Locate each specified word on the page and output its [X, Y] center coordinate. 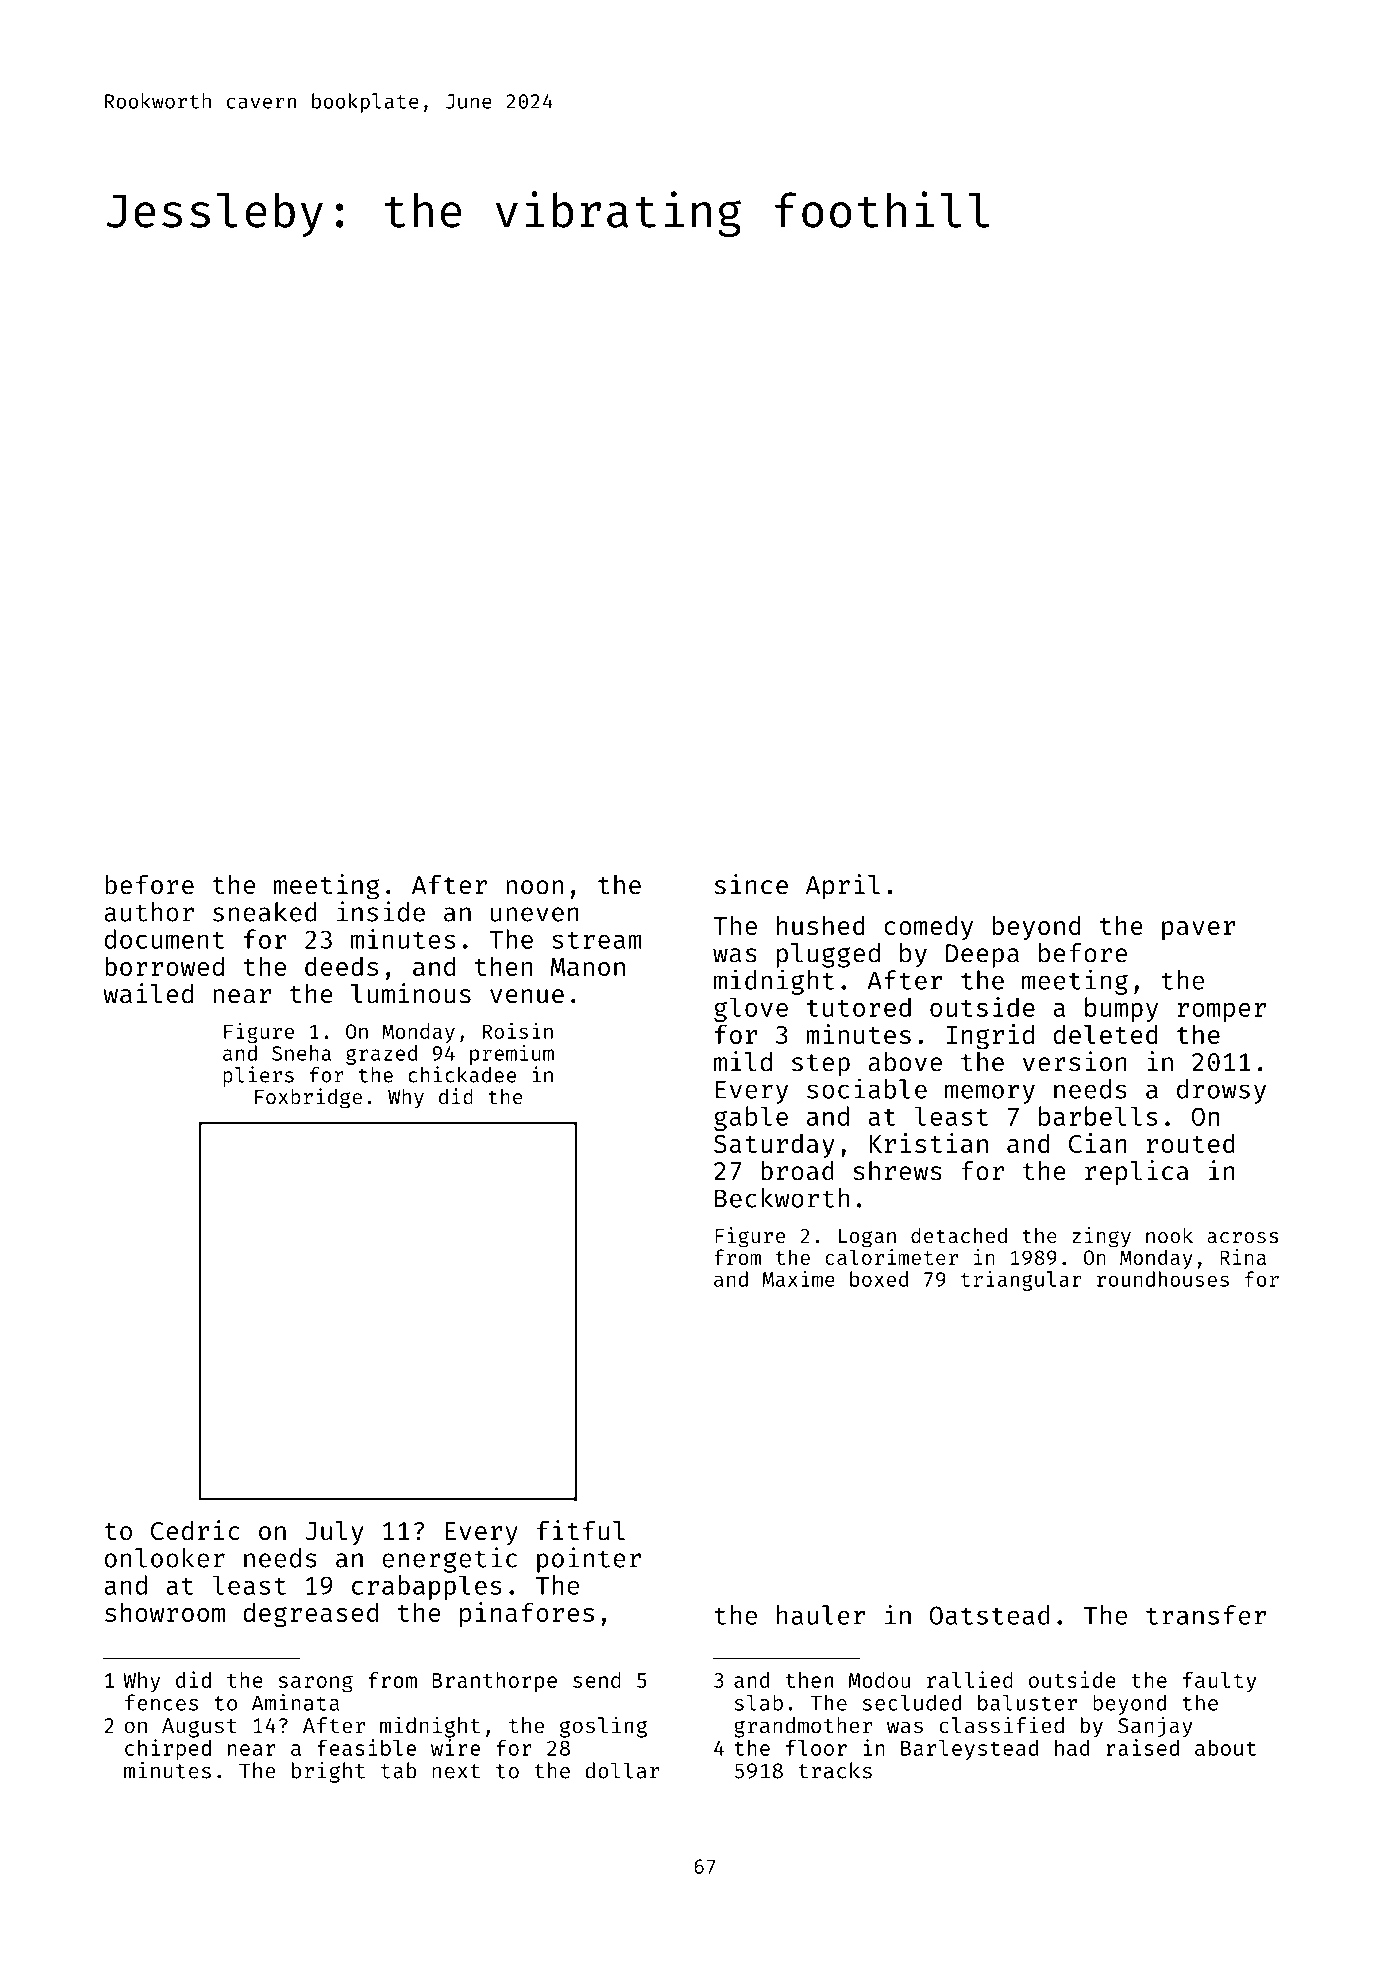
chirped [168, 1749]
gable [751, 1118]
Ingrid [990, 1037]
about [1225, 1748]
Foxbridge [308, 1098]
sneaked [265, 912]
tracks [835, 1770]
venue [527, 996]
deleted [1105, 1034]
